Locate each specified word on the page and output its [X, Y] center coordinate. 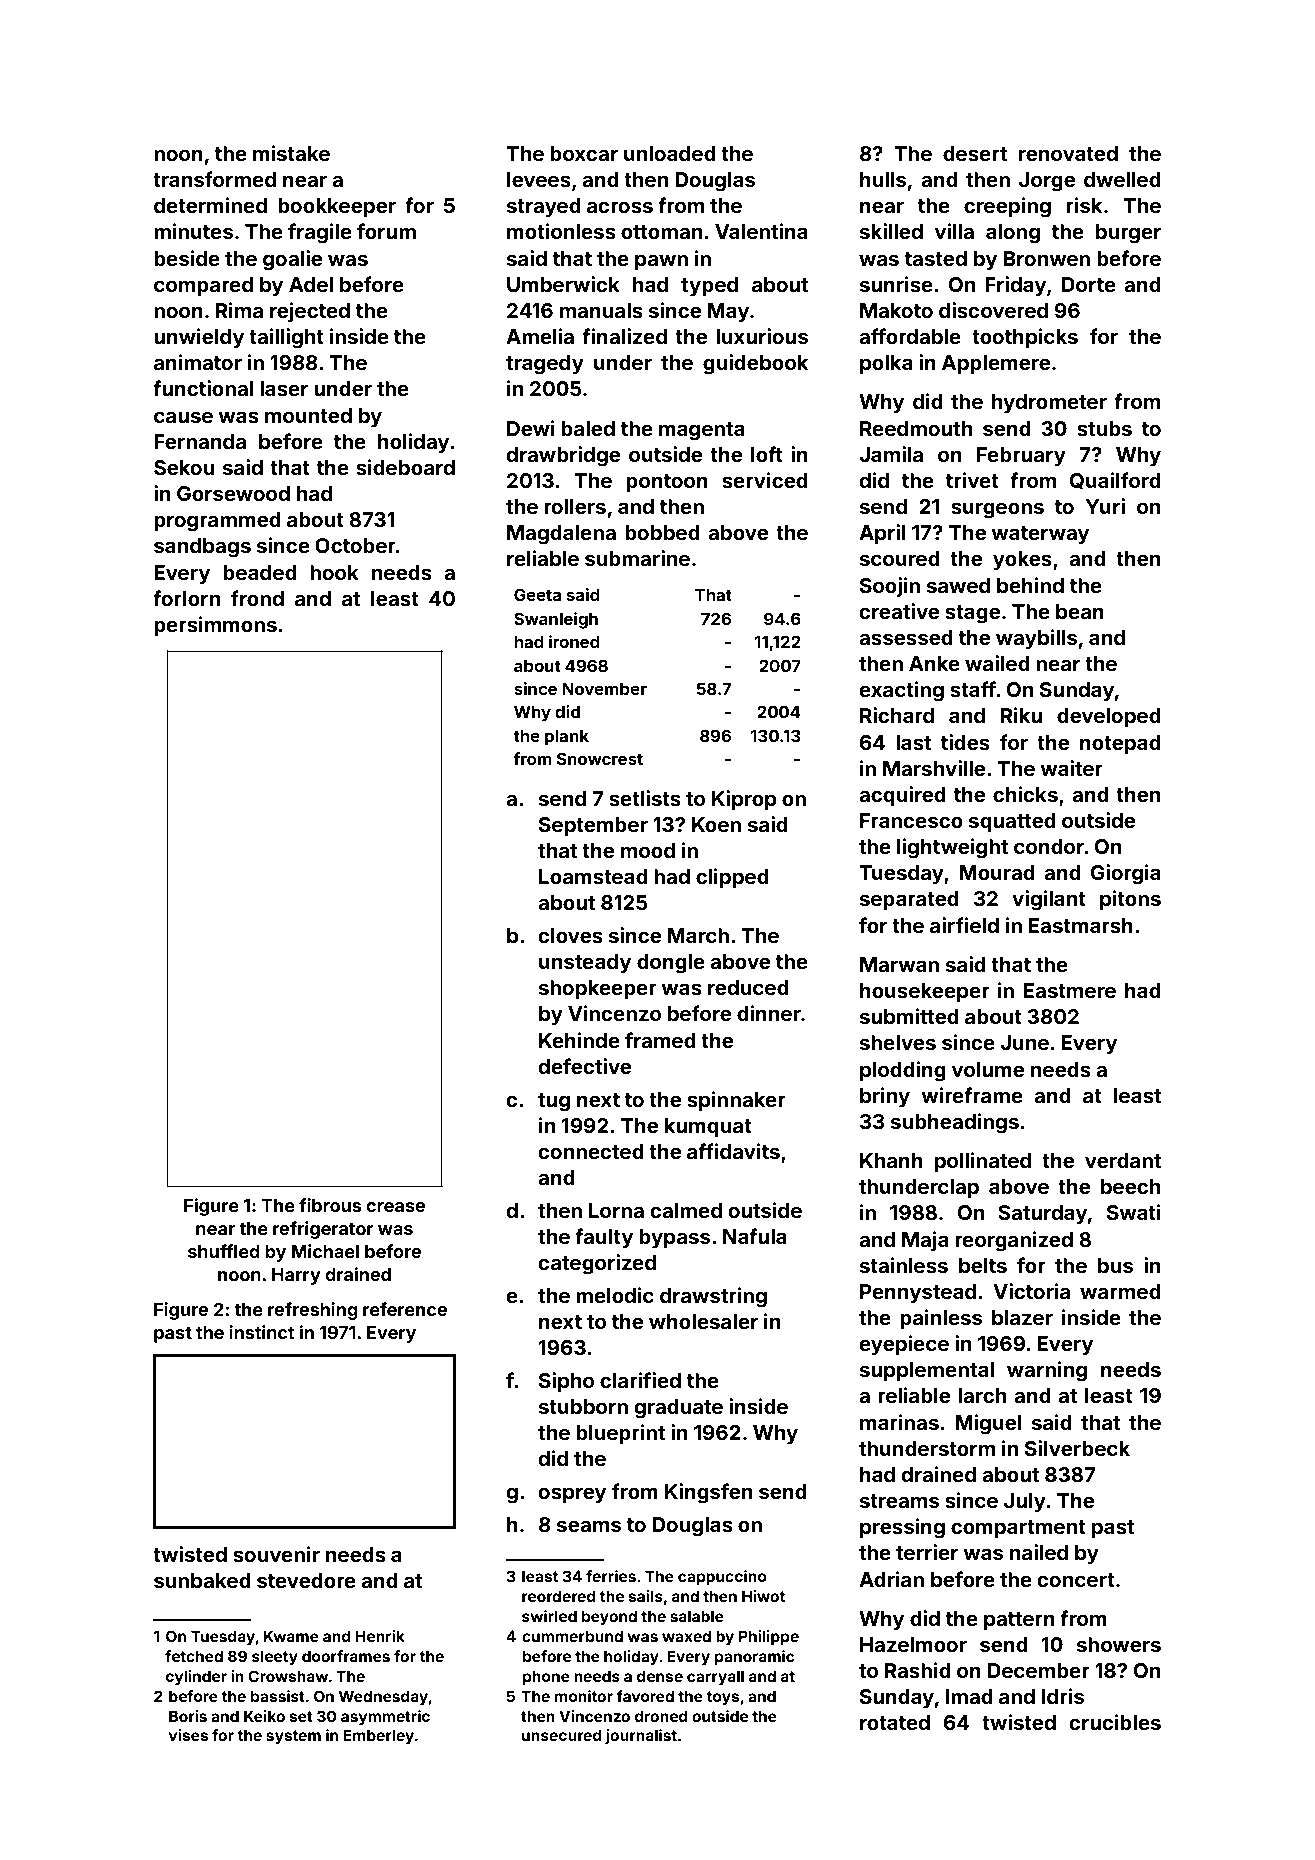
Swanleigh [556, 620]
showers [1119, 1644]
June [1024, 1042]
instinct [262, 1332]
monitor [584, 1696]
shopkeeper [598, 989]
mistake [291, 153]
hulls [883, 179]
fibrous [330, 1205]
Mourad [997, 872]
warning [1047, 1371]
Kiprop [744, 800]
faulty [604, 1238]
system [293, 1737]
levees [539, 179]
